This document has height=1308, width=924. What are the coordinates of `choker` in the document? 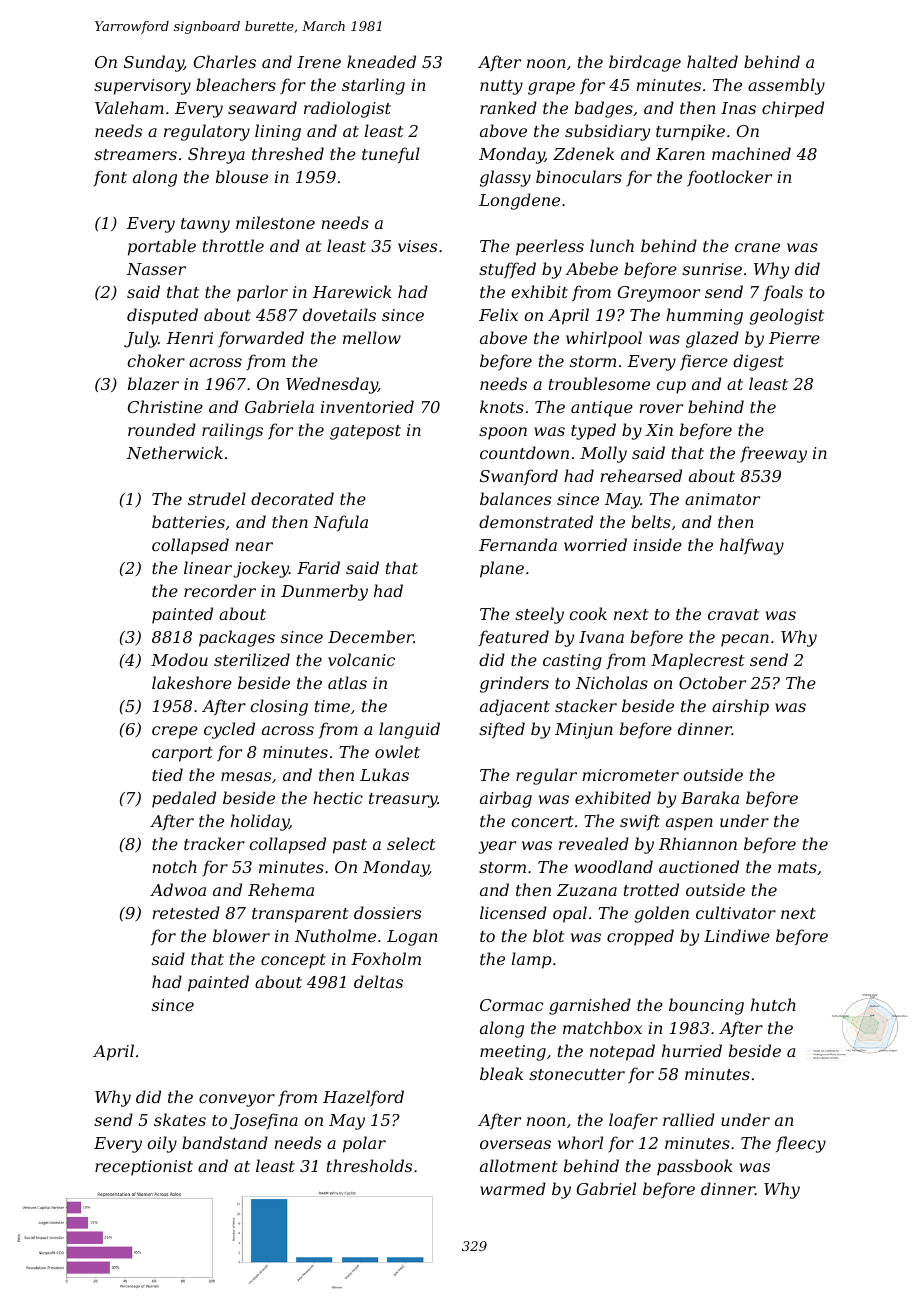 It's located at (156, 360).
